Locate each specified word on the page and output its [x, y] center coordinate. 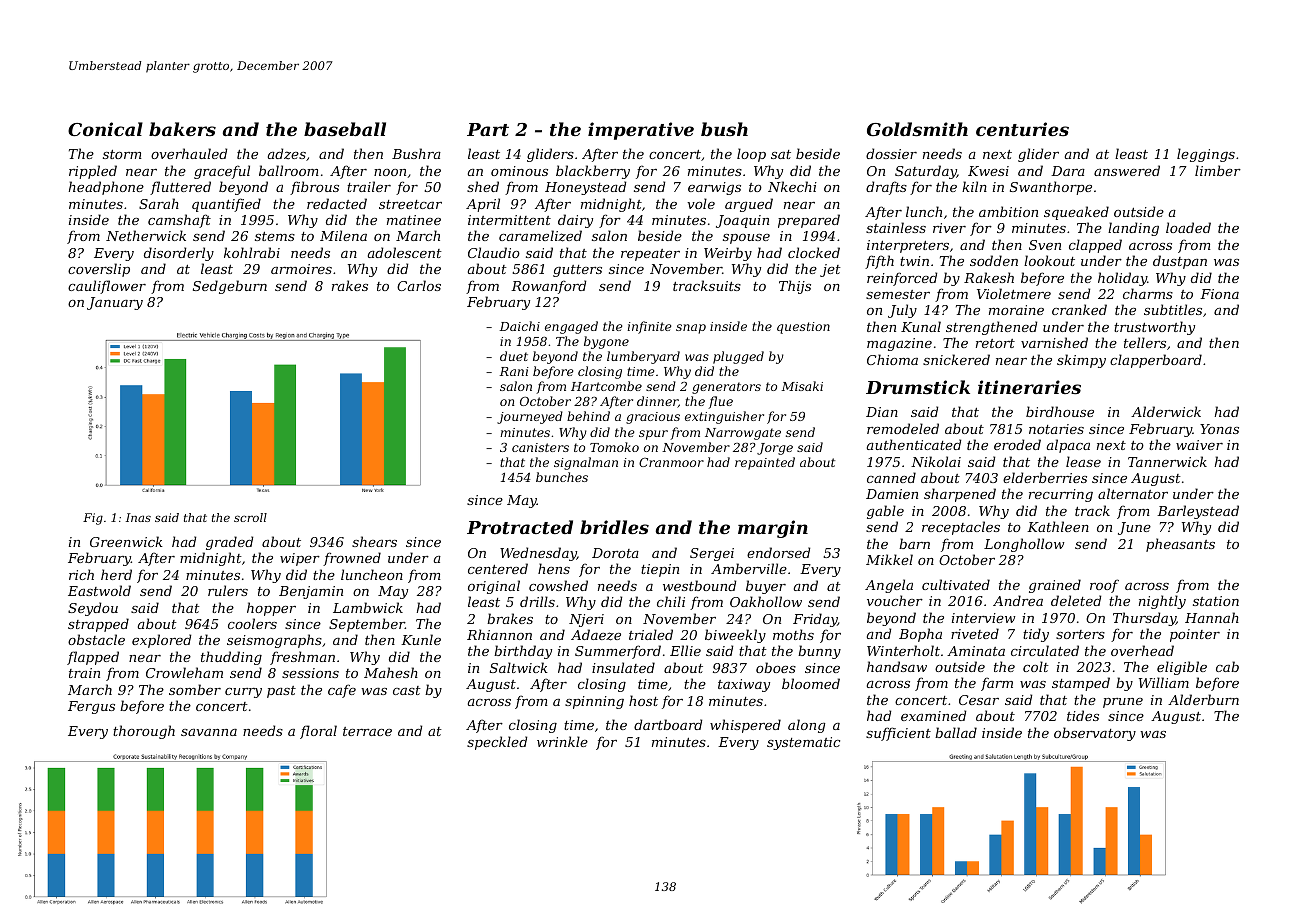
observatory [1095, 734]
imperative [641, 131]
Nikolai [936, 461]
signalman [586, 463]
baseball [345, 129]
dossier [891, 153]
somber [195, 689]
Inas [138, 517]
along [807, 726]
